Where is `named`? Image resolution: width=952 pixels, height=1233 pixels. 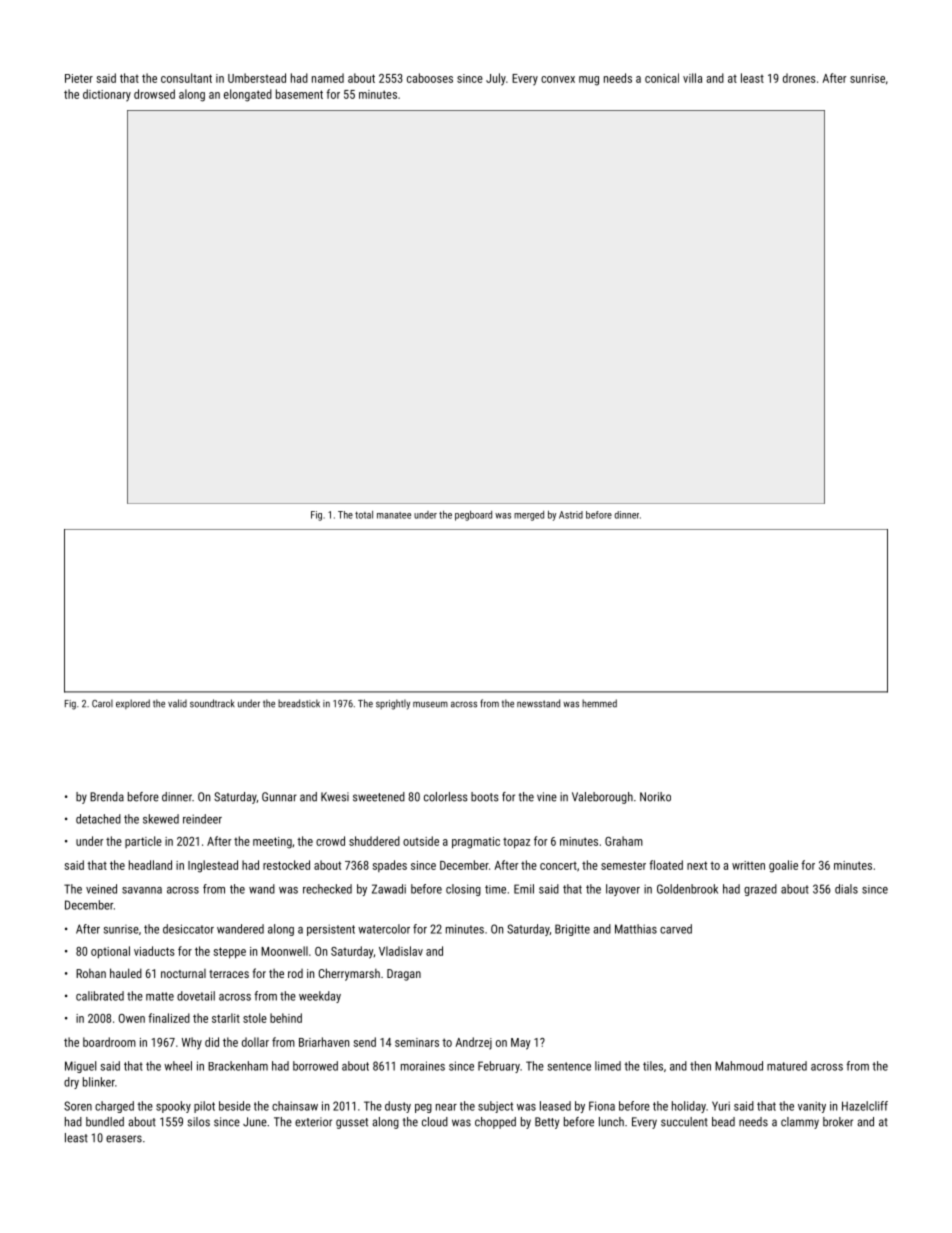
named is located at coordinates (328, 78).
